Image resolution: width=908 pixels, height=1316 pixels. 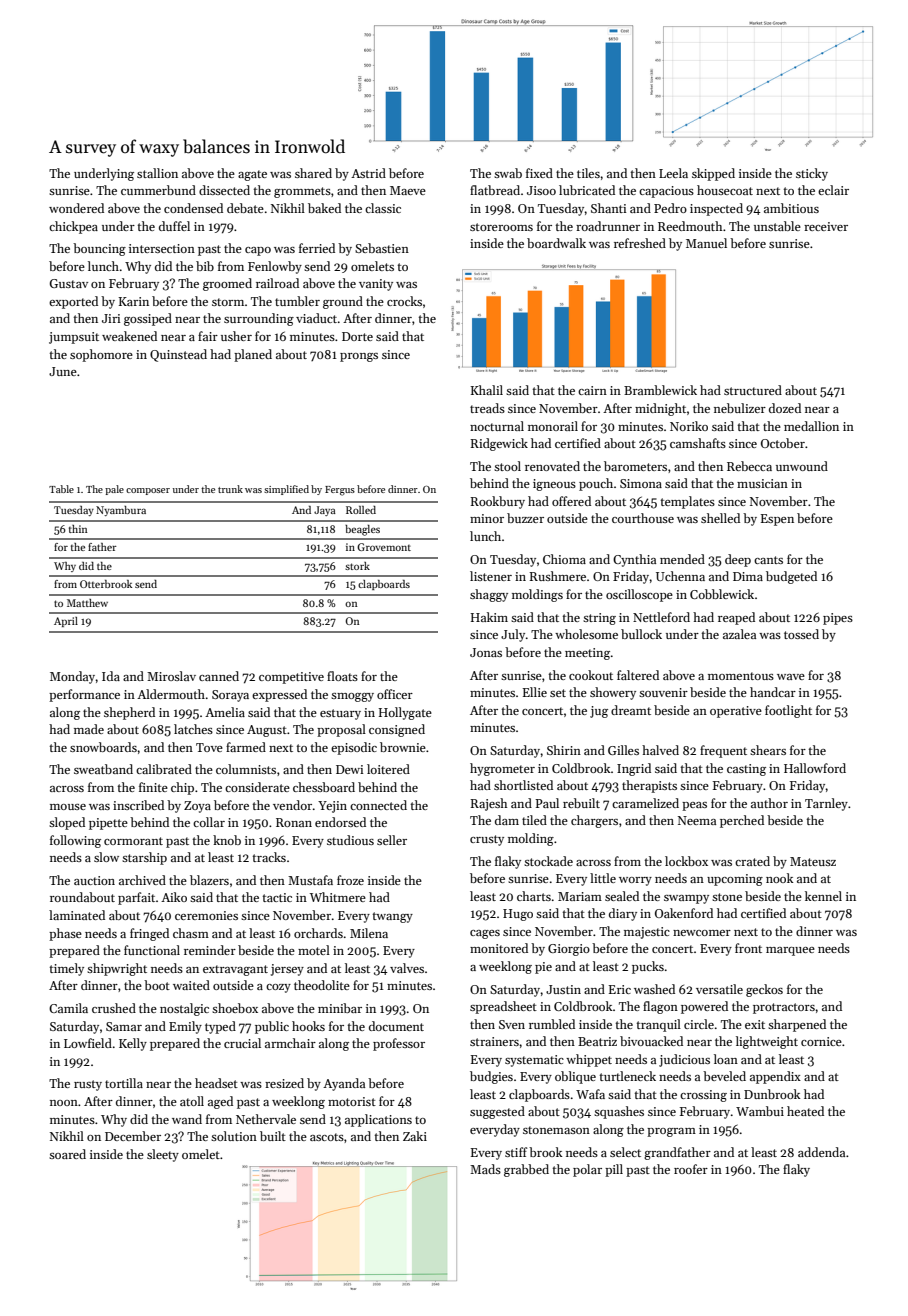 What do you see at coordinates (587, 1170) in the image?
I see `polar` at bounding box center [587, 1170].
